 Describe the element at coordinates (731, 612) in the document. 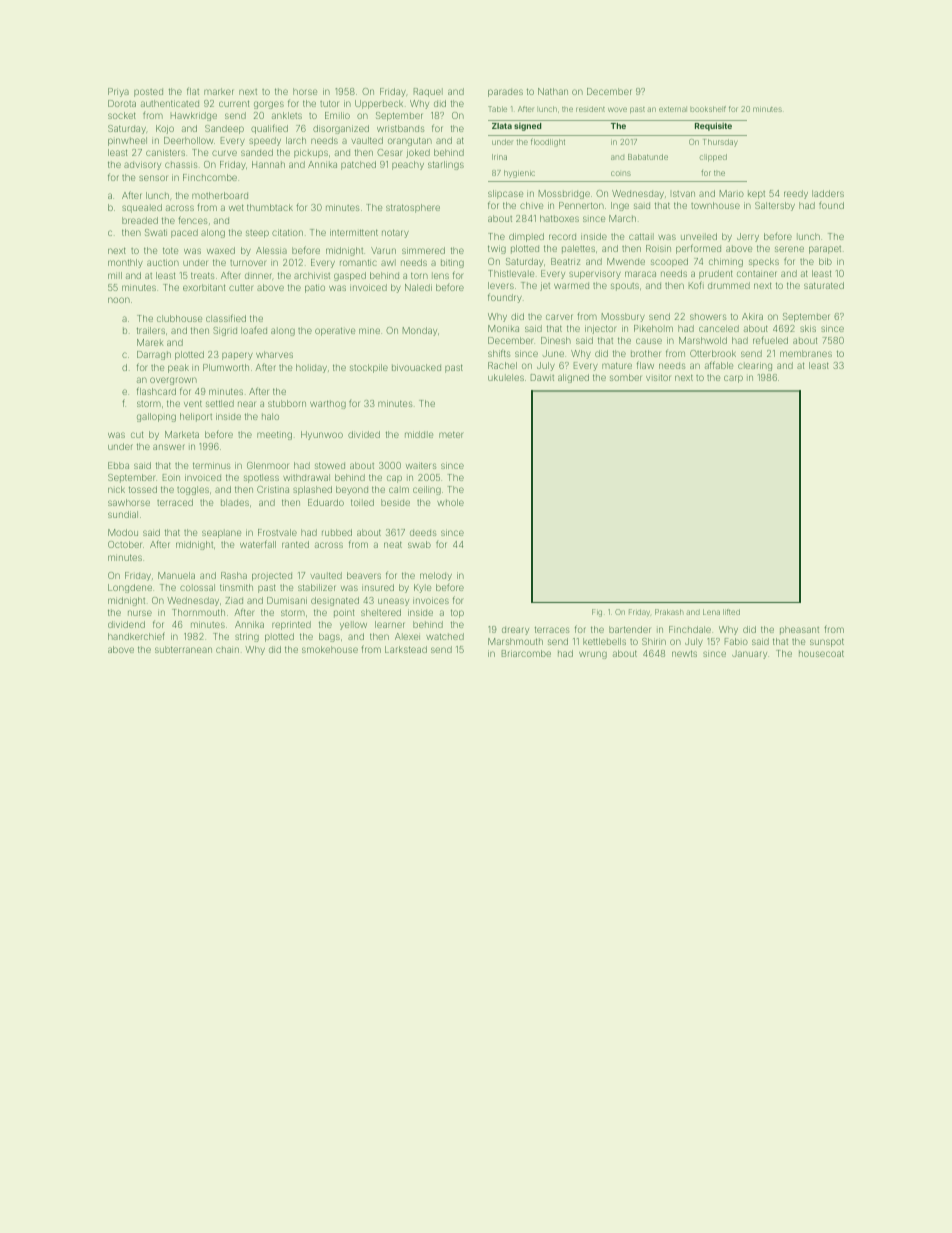

I see `lifted` at that location.
